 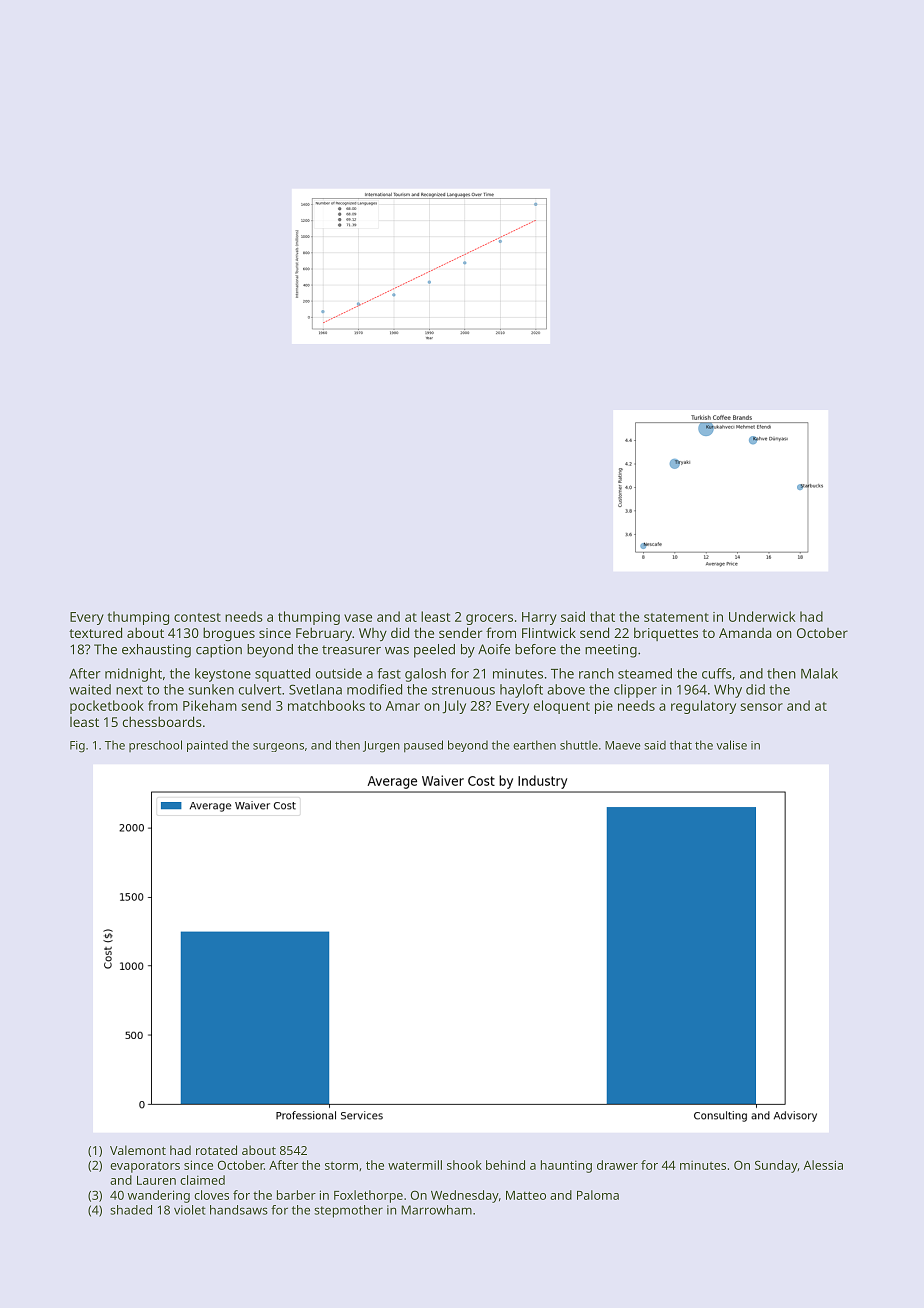 What do you see at coordinates (617, 1165) in the document?
I see `drawer` at bounding box center [617, 1165].
